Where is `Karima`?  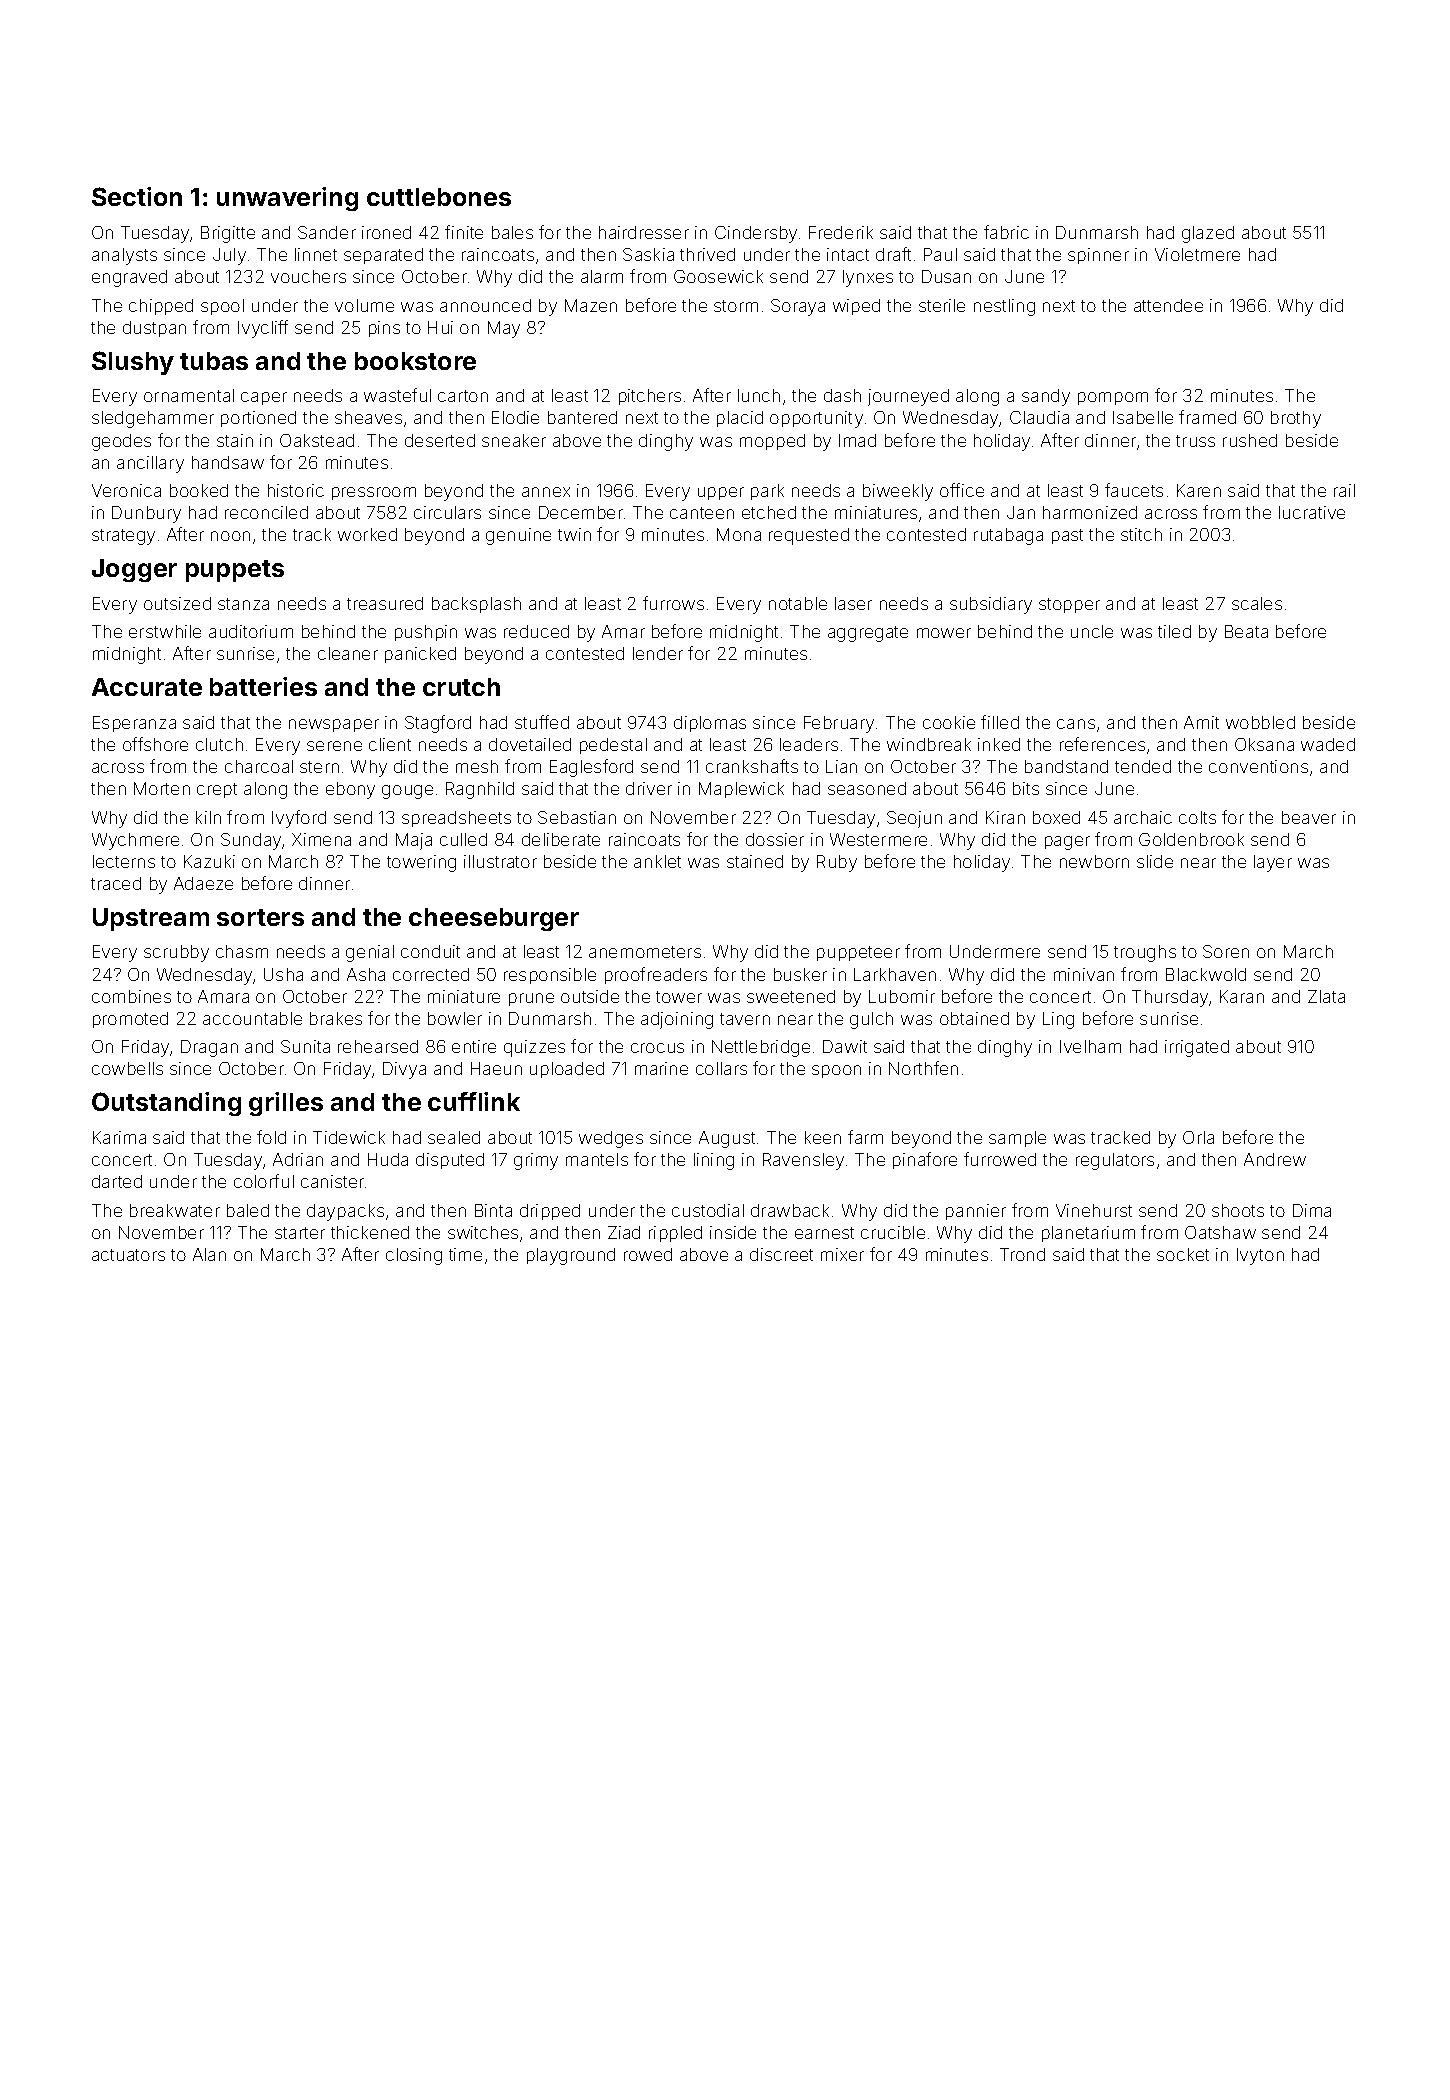 Karima is located at coordinates (119, 1137).
